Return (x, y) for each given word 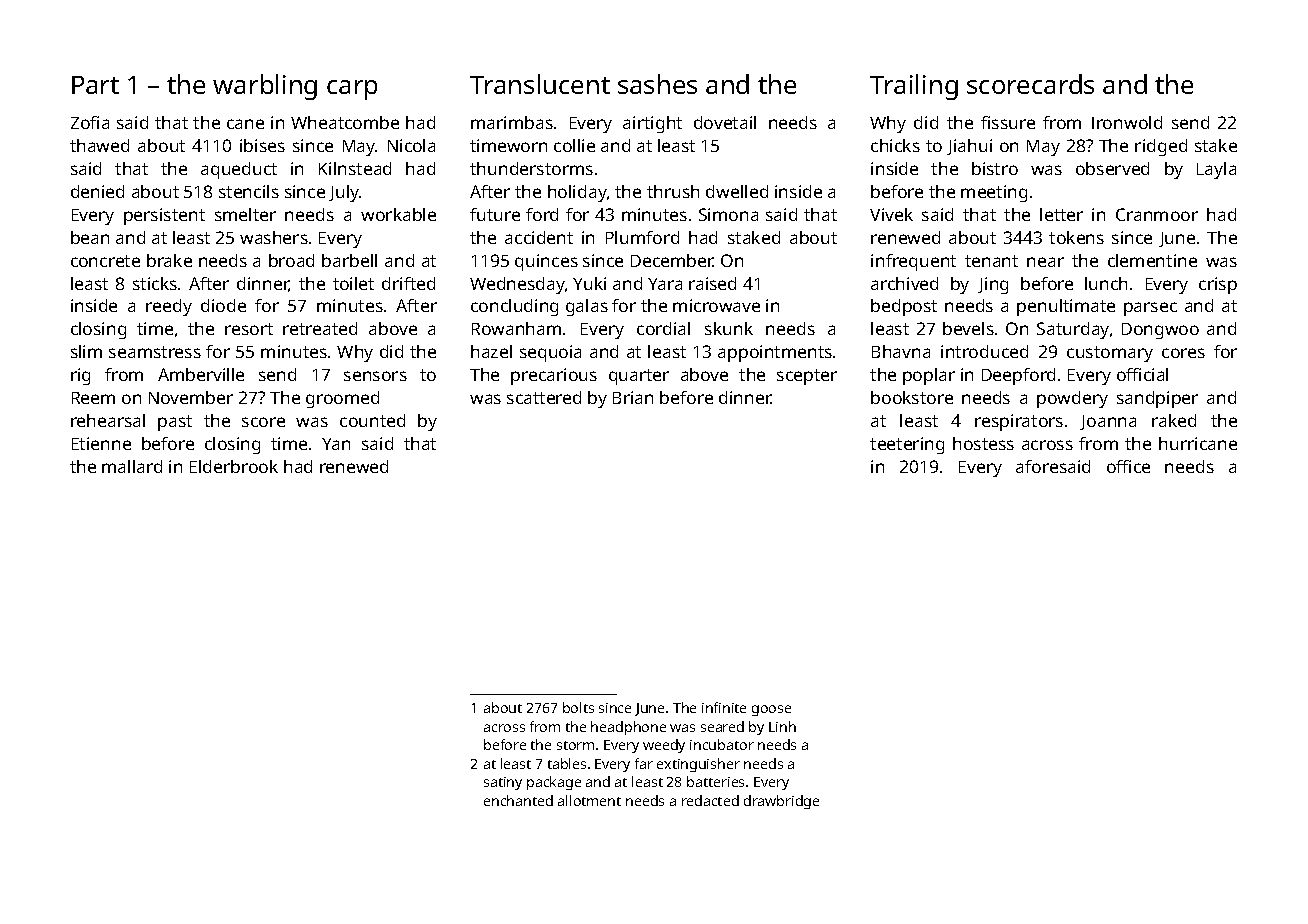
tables (567, 763)
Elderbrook (234, 466)
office (1128, 466)
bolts (578, 707)
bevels (968, 328)
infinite (724, 707)
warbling (265, 87)
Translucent (540, 84)
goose (771, 710)
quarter (639, 377)
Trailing (914, 87)
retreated (320, 328)
